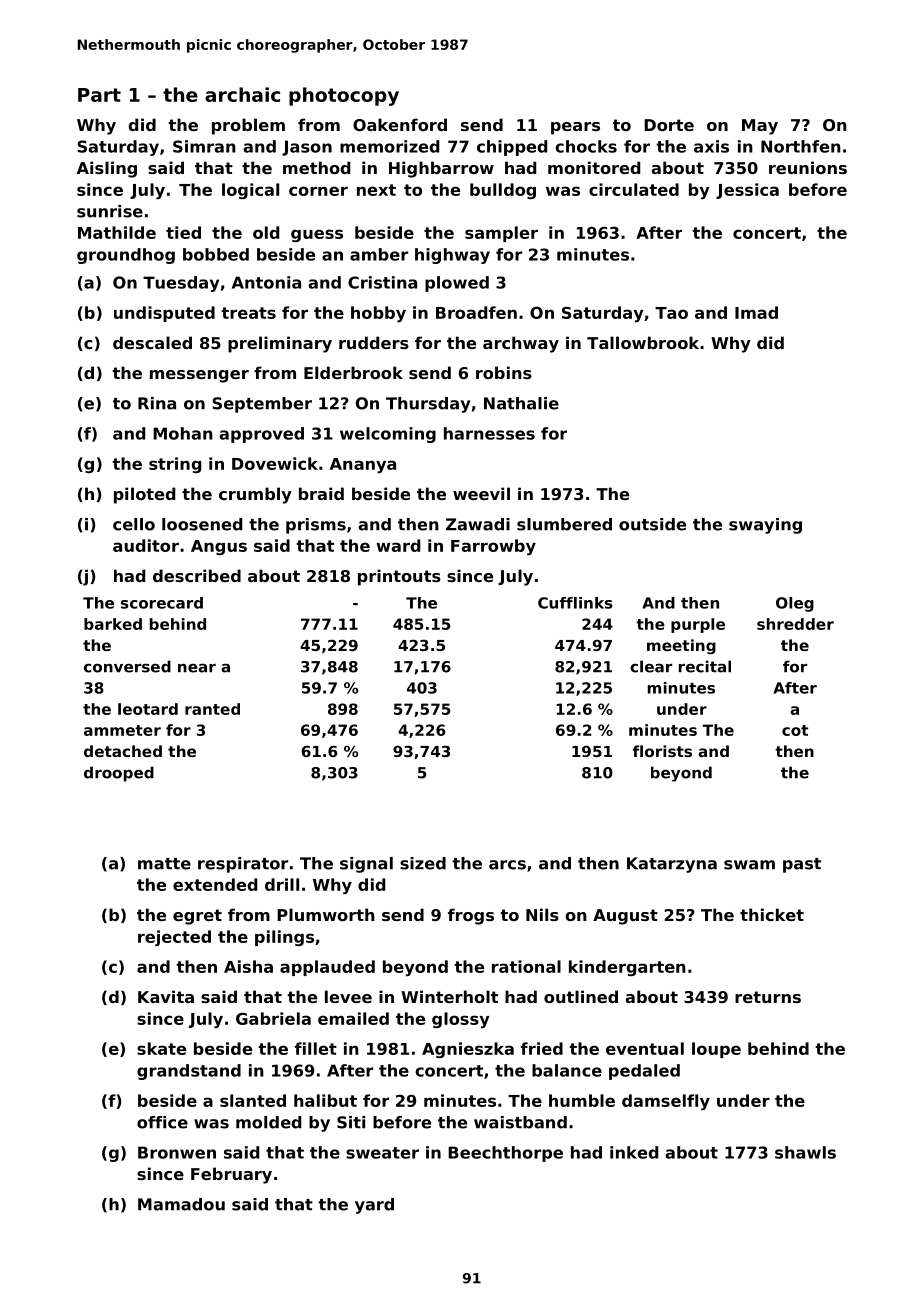  I want to click on grandstand, so click(189, 1072).
